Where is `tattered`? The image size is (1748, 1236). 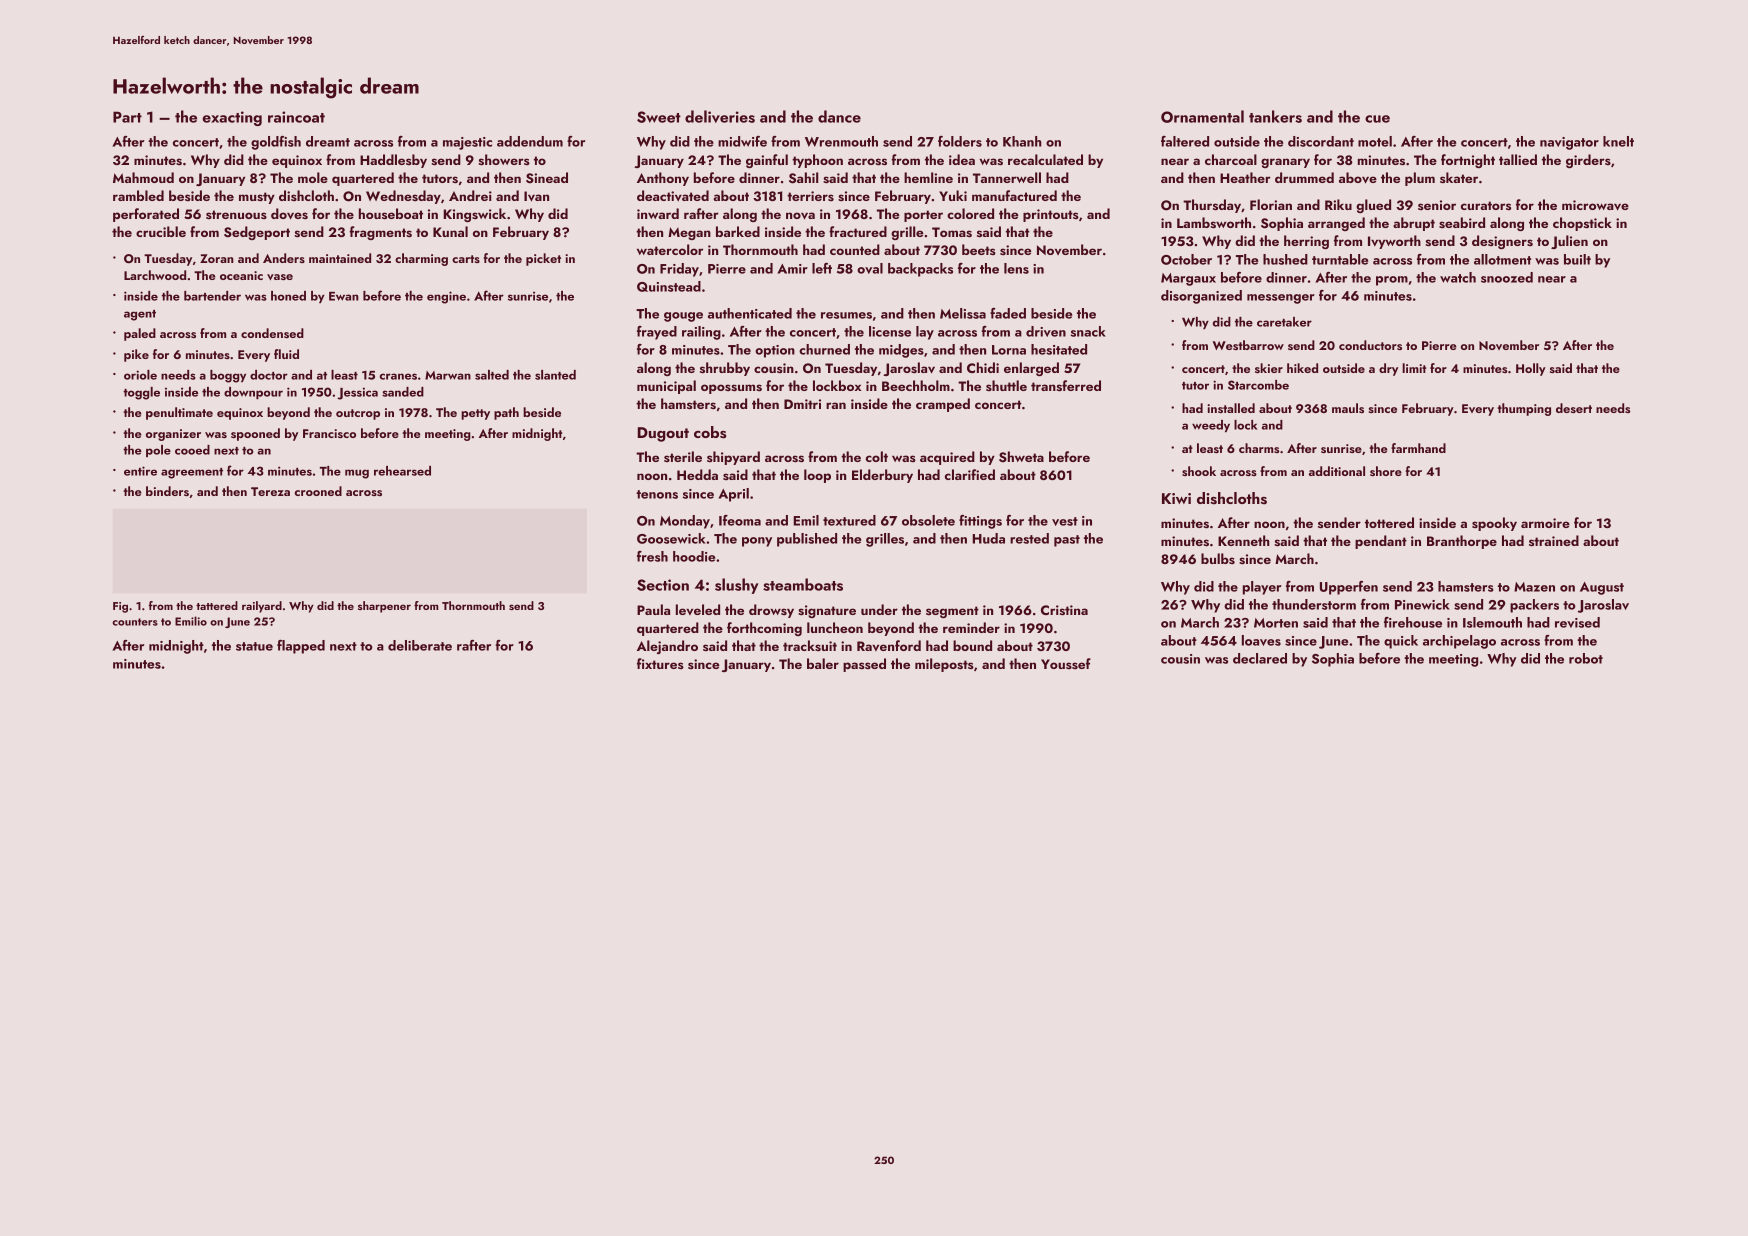
tattered is located at coordinates (217, 605).
